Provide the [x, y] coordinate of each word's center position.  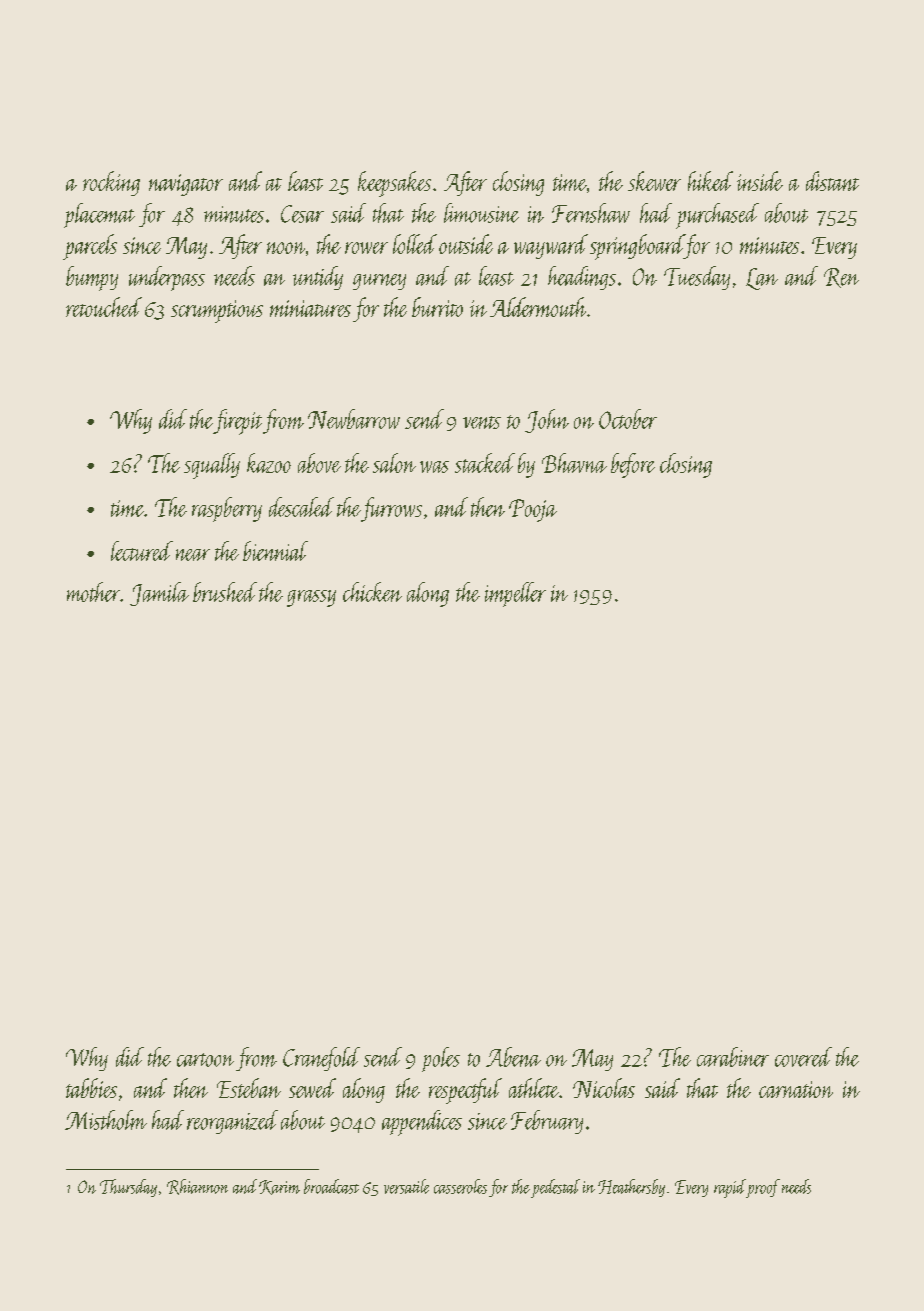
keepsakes [394, 184]
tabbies [91, 1088]
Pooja [533, 510]
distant [832, 181]
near [193, 555]
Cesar [302, 214]
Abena [513, 1057]
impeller [515, 594]
